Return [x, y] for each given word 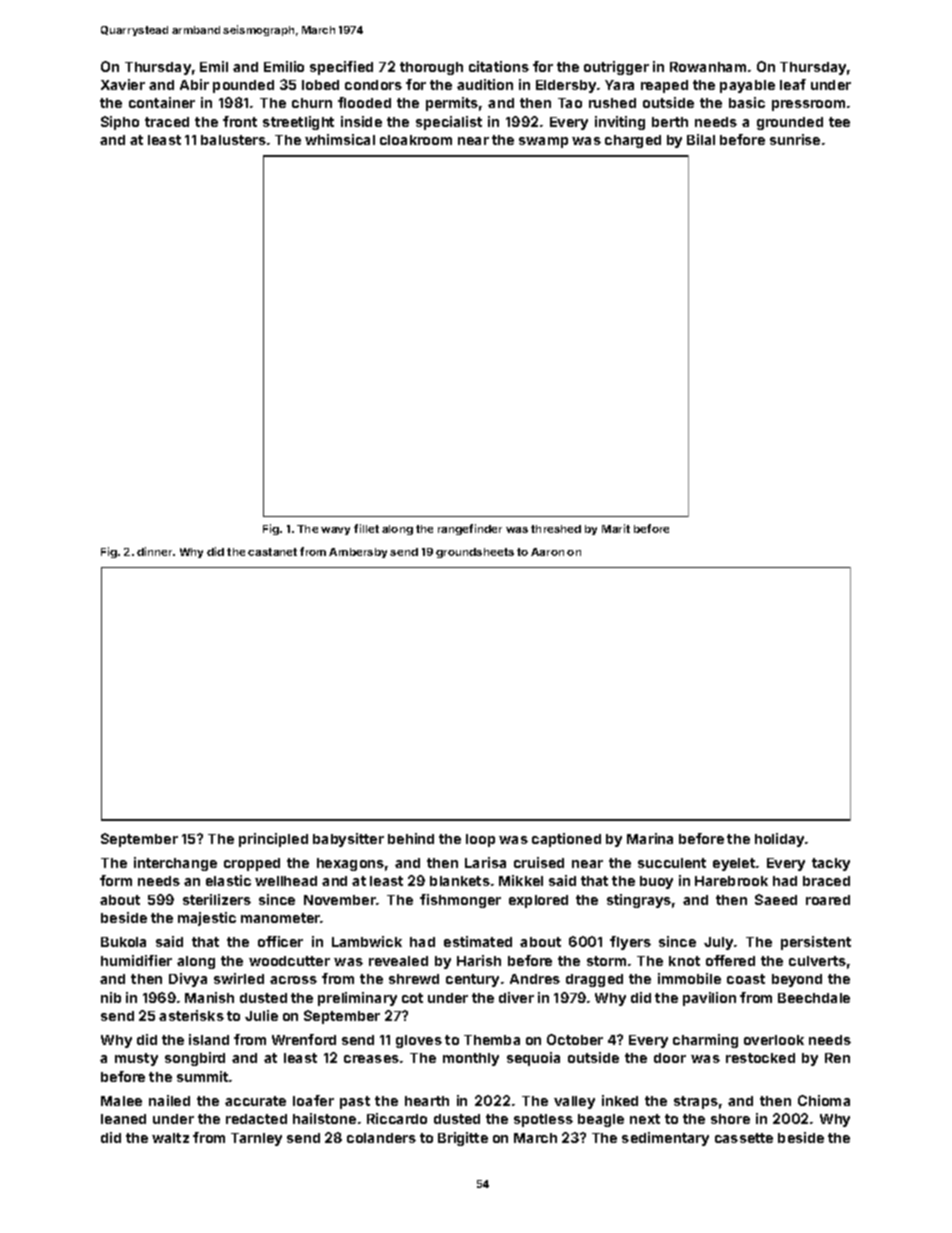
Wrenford [304, 1039]
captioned [566, 840]
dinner [155, 551]
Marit [616, 528]
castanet [272, 552]
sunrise [795, 139]
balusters [233, 140]
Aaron [547, 552]
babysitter [348, 840]
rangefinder [470, 529]
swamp [543, 142]
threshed [556, 529]
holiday [780, 840]
